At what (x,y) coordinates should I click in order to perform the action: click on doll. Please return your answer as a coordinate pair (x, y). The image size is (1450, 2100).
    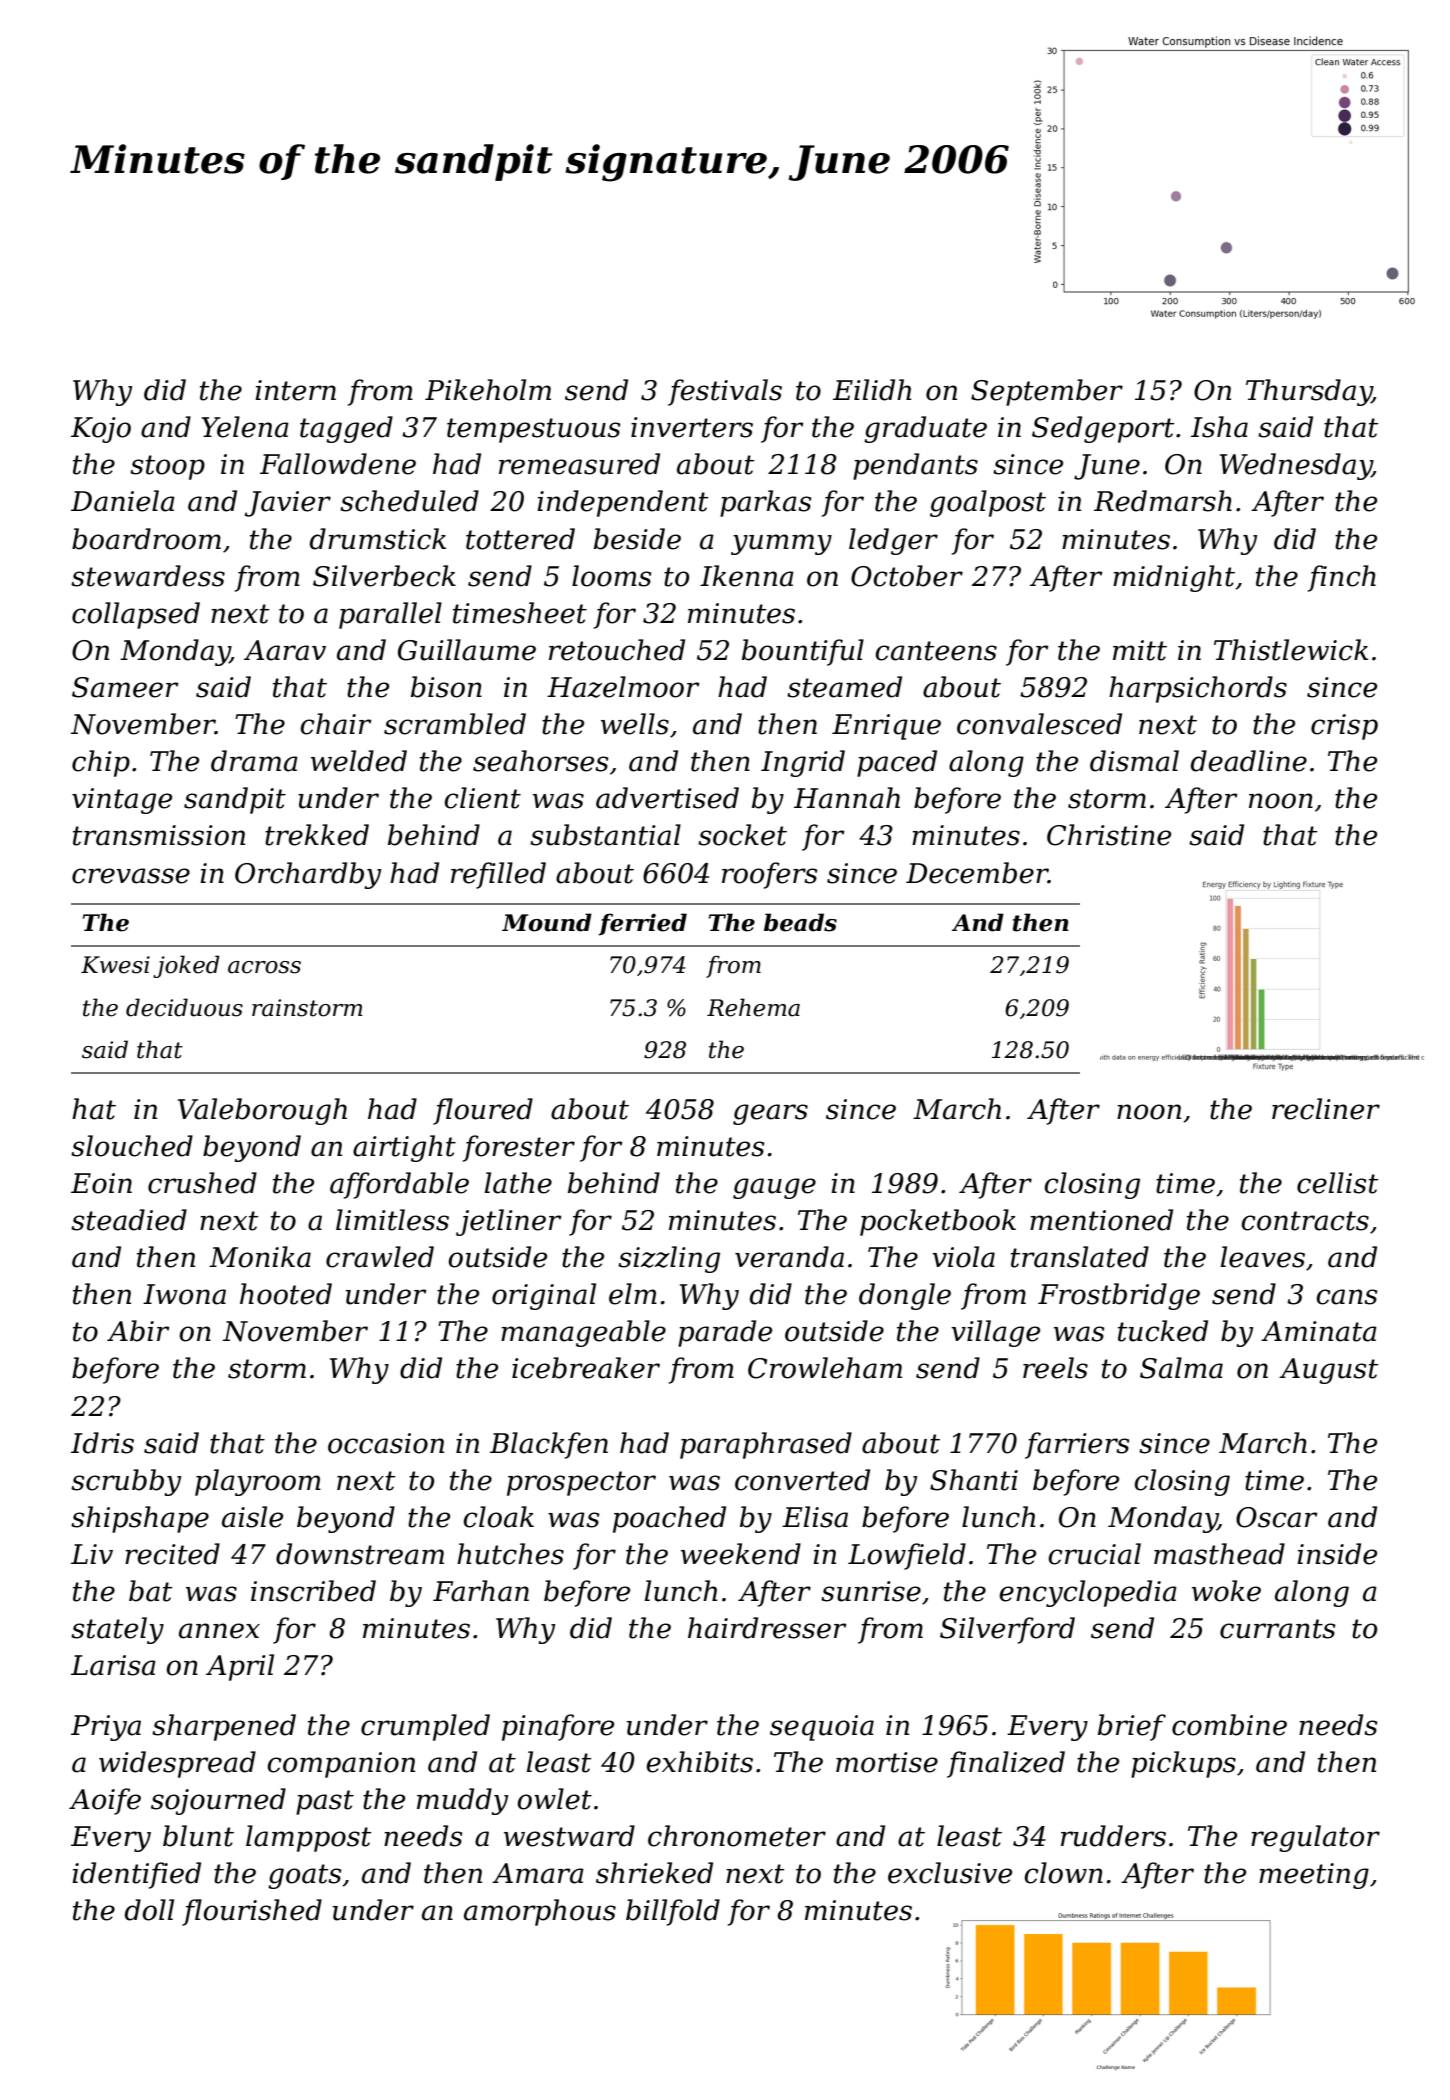
    Looking at the image, I should click on (149, 1910).
